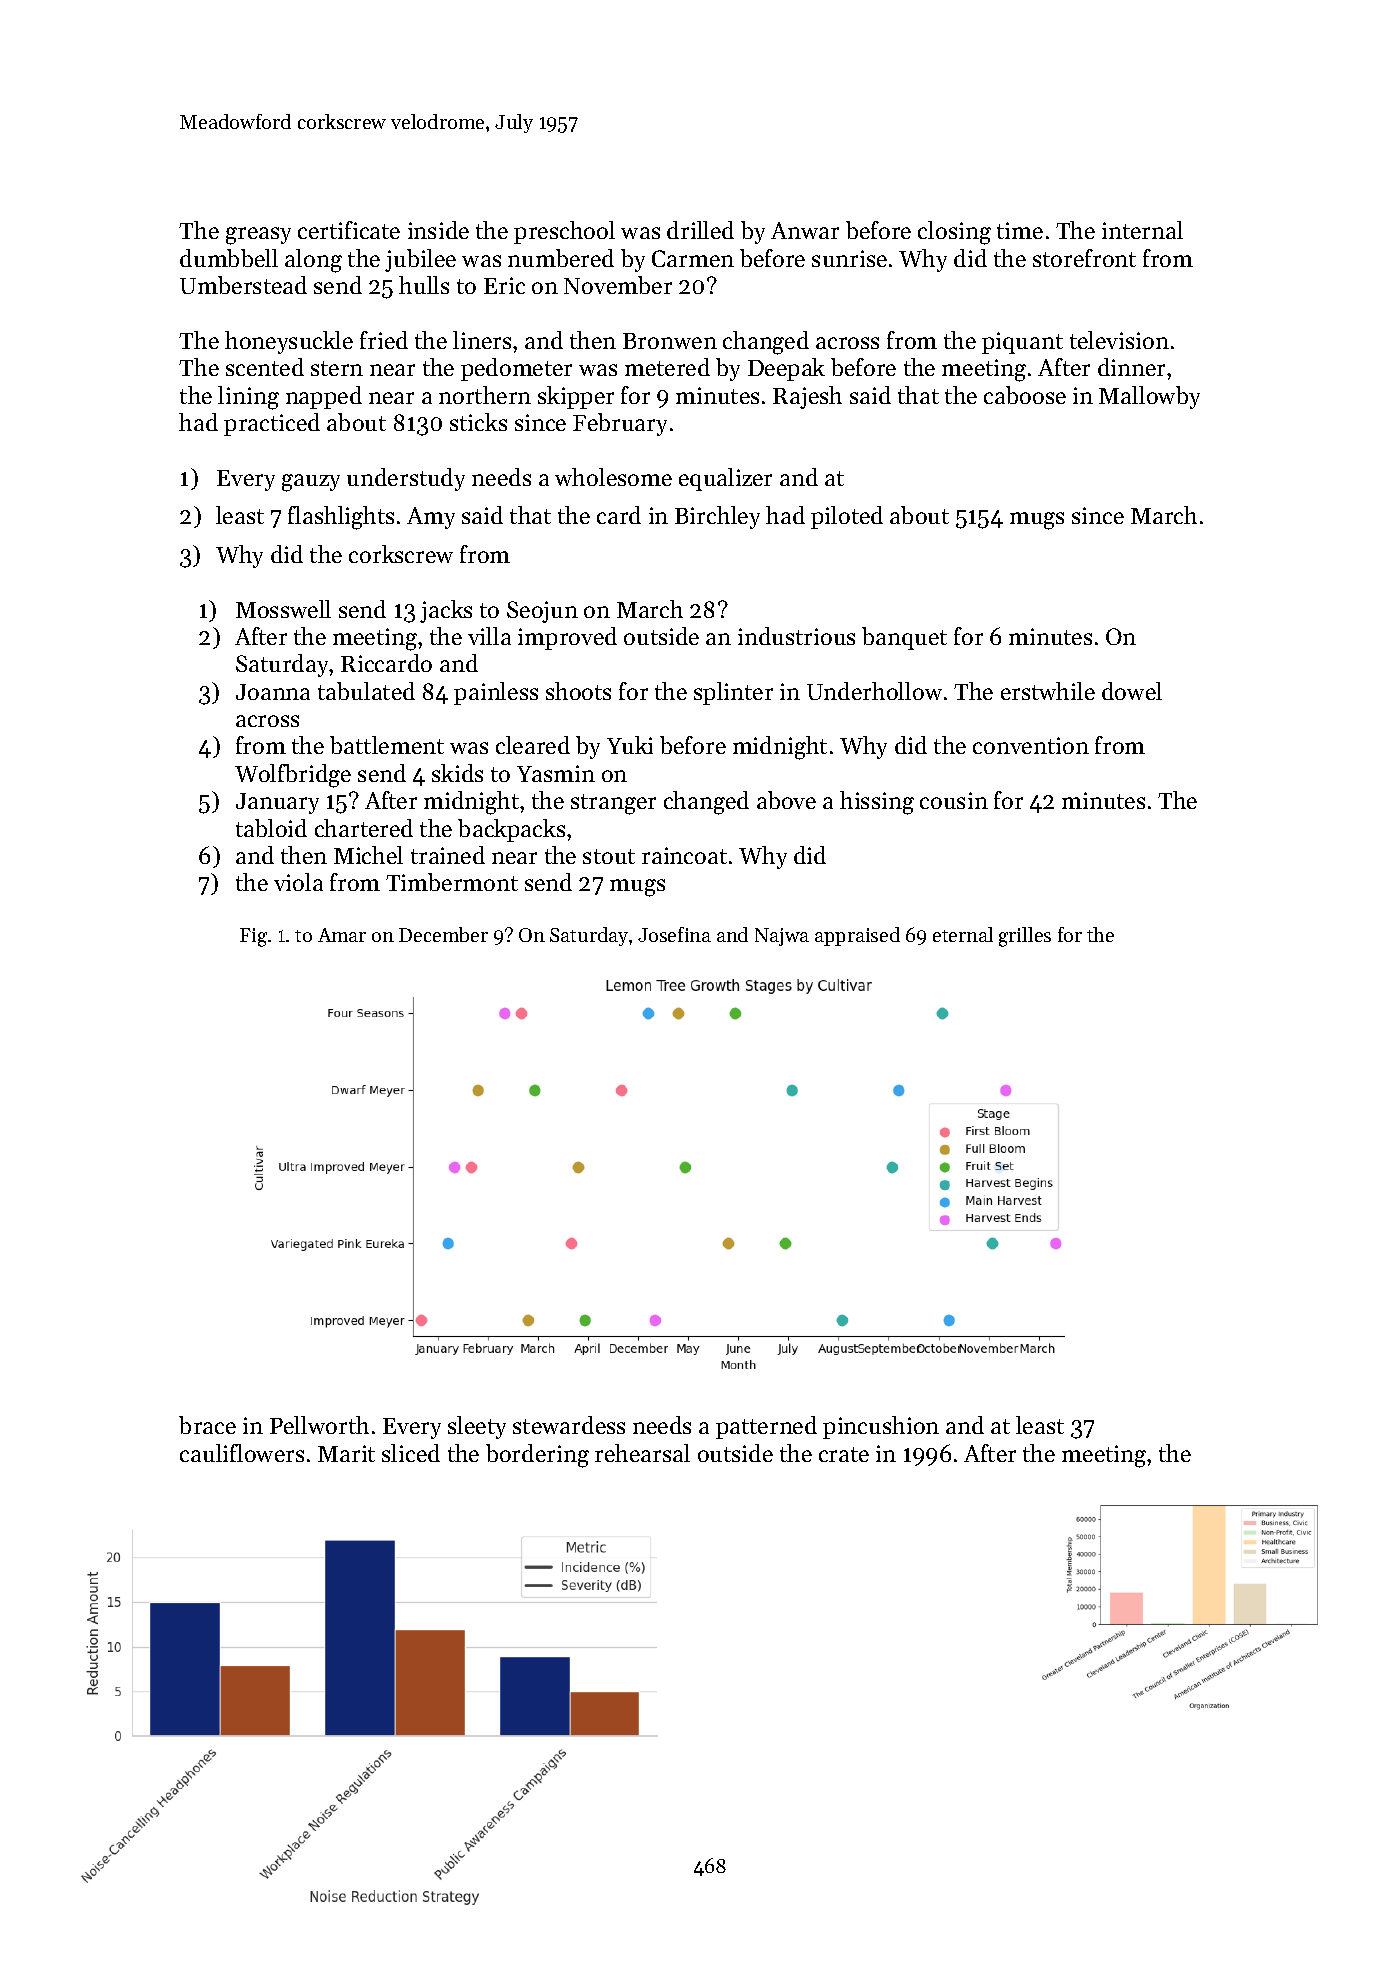 Image resolution: width=1386 pixels, height=1969 pixels. Describe the element at coordinates (1025, 937) in the screenshot. I see `grilles` at that location.
